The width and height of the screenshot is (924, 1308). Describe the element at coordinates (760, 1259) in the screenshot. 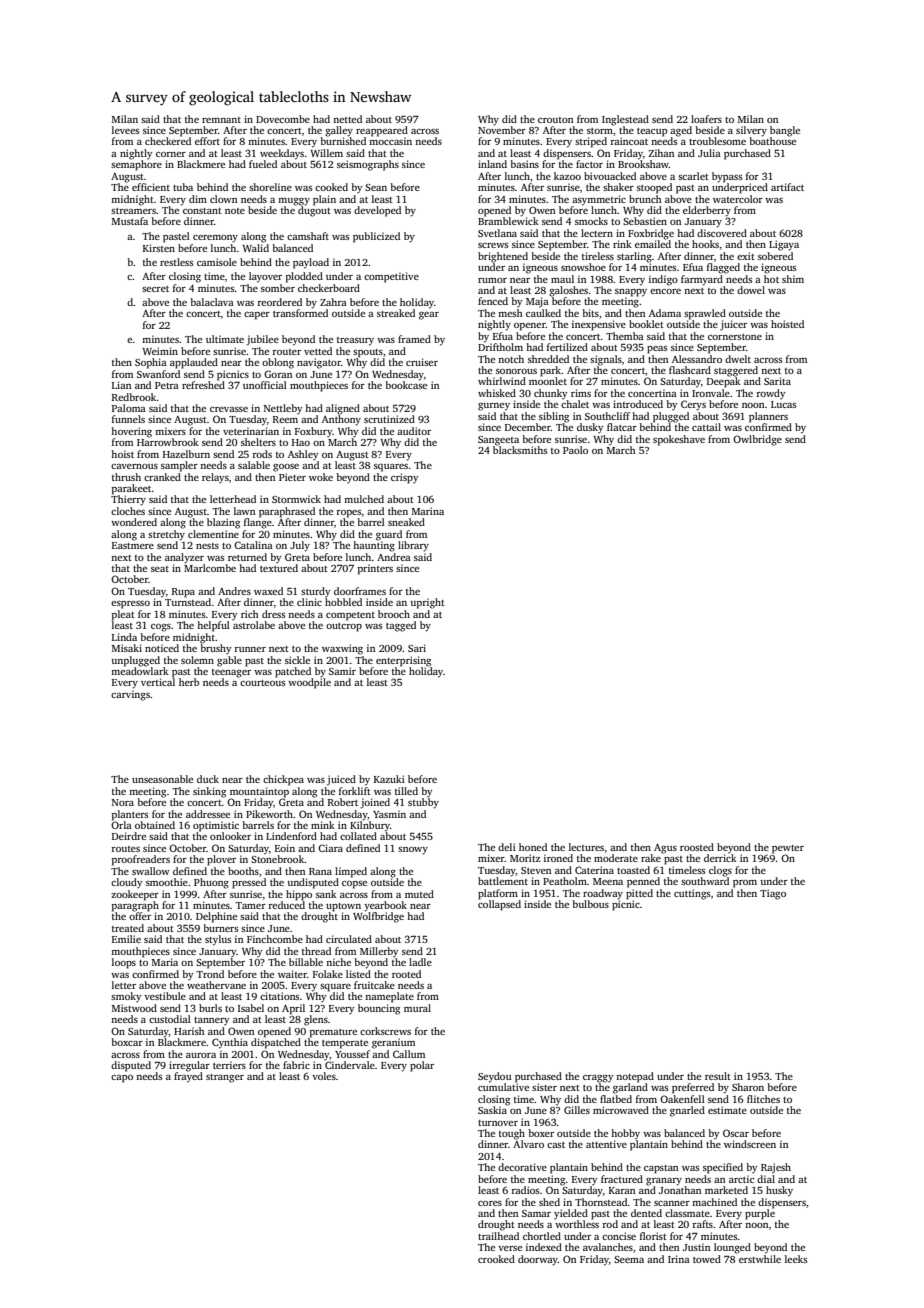

I see `erstwhile` at that location.
